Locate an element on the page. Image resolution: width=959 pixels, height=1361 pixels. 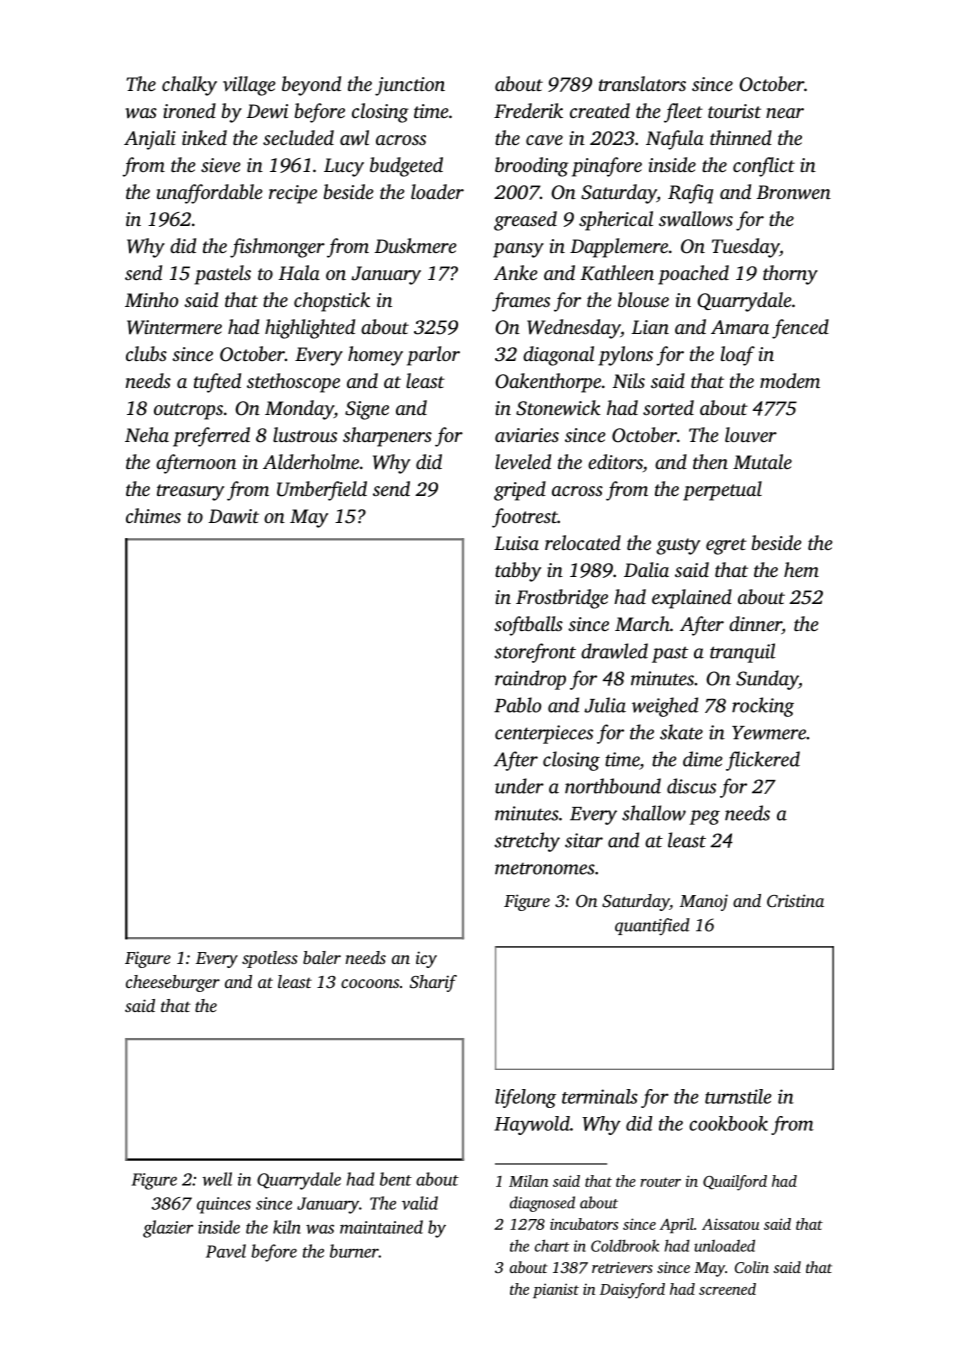
Coldbrook is located at coordinates (625, 1246).
